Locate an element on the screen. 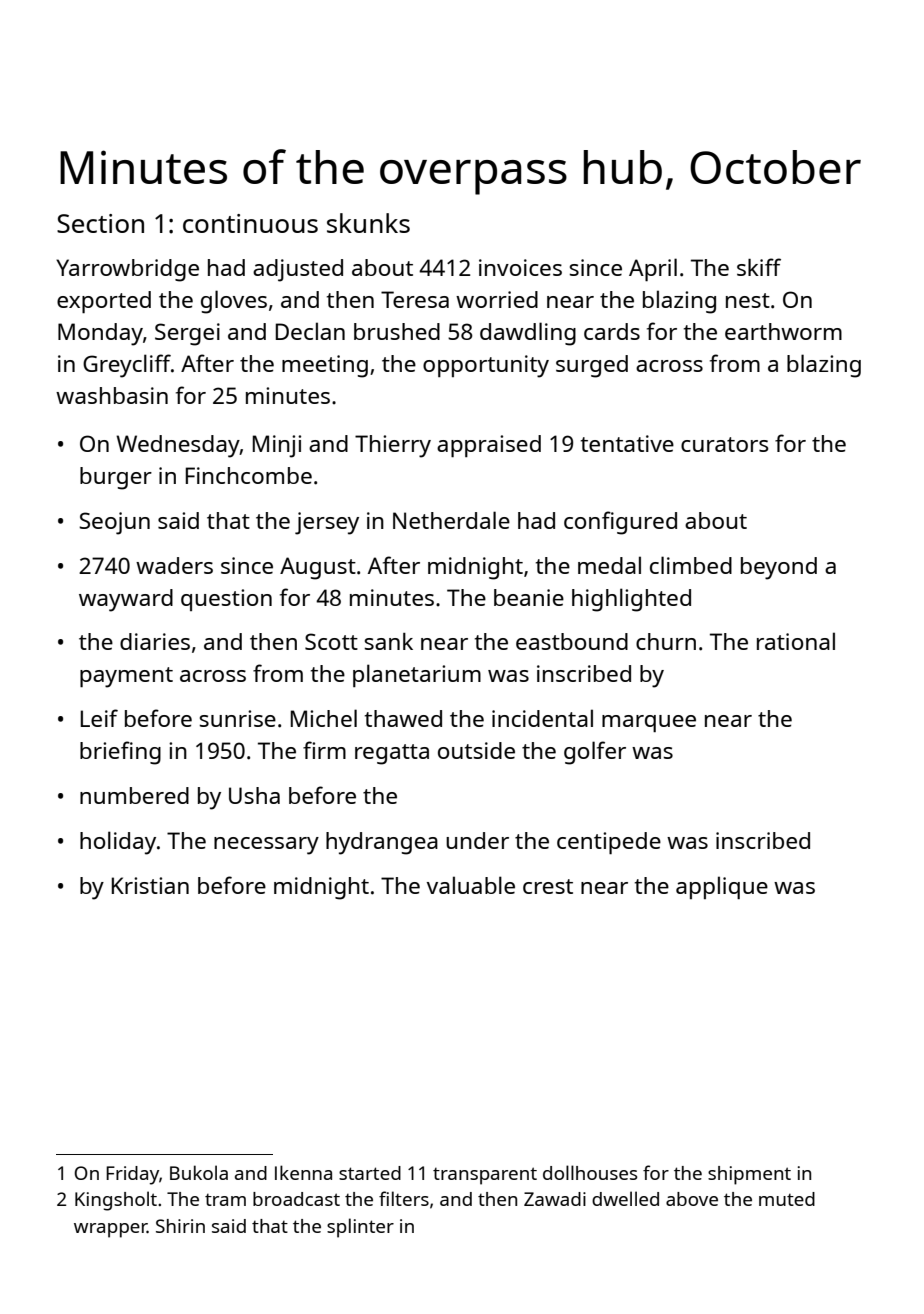 Image resolution: width=924 pixels, height=1314 pixels. marquee is located at coordinates (649, 723).
